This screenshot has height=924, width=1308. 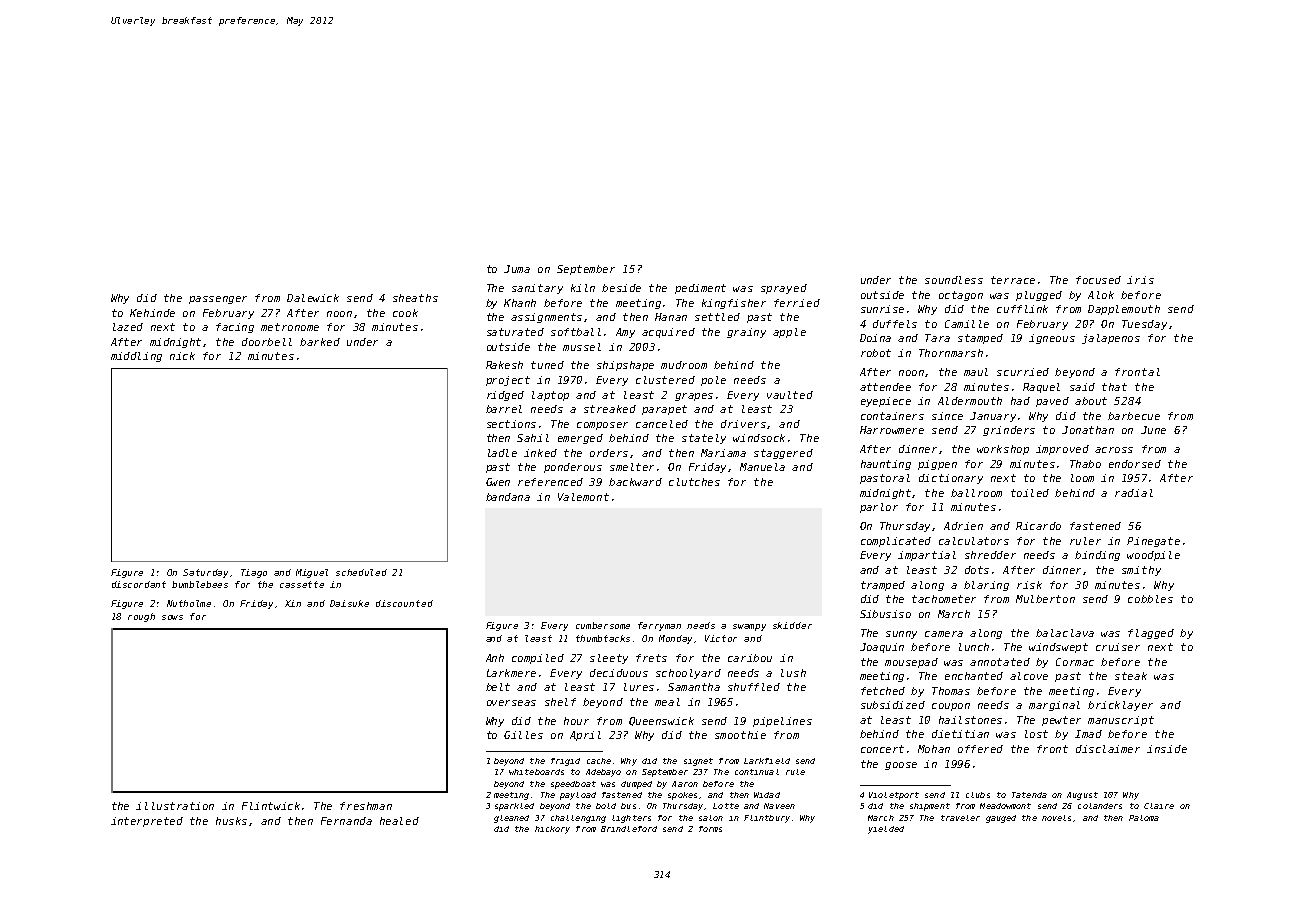 What do you see at coordinates (1005, 806) in the screenshot?
I see `Meadowmont` at bounding box center [1005, 806].
